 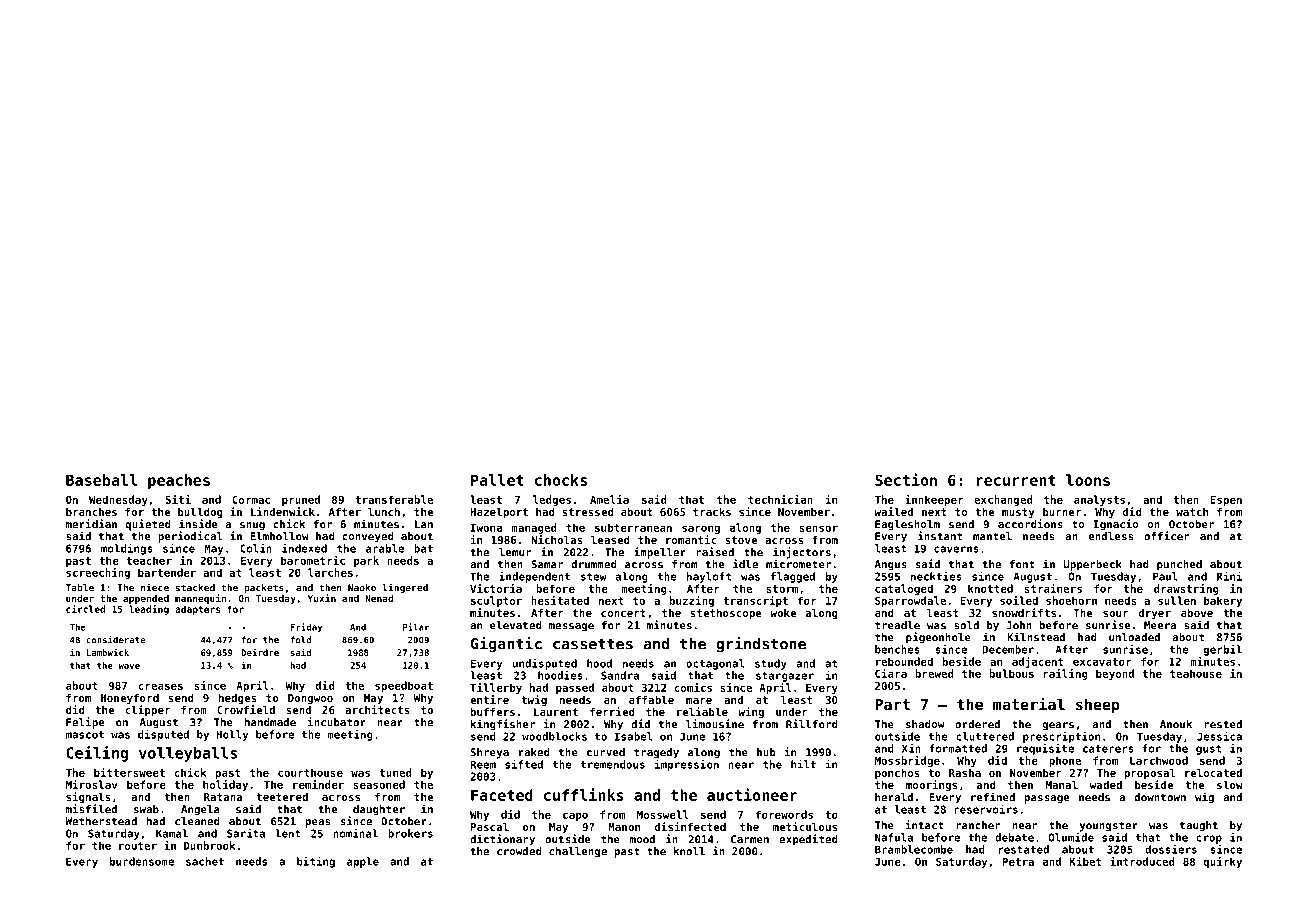 What do you see at coordinates (85, 735) in the document?
I see `mascot` at bounding box center [85, 735].
